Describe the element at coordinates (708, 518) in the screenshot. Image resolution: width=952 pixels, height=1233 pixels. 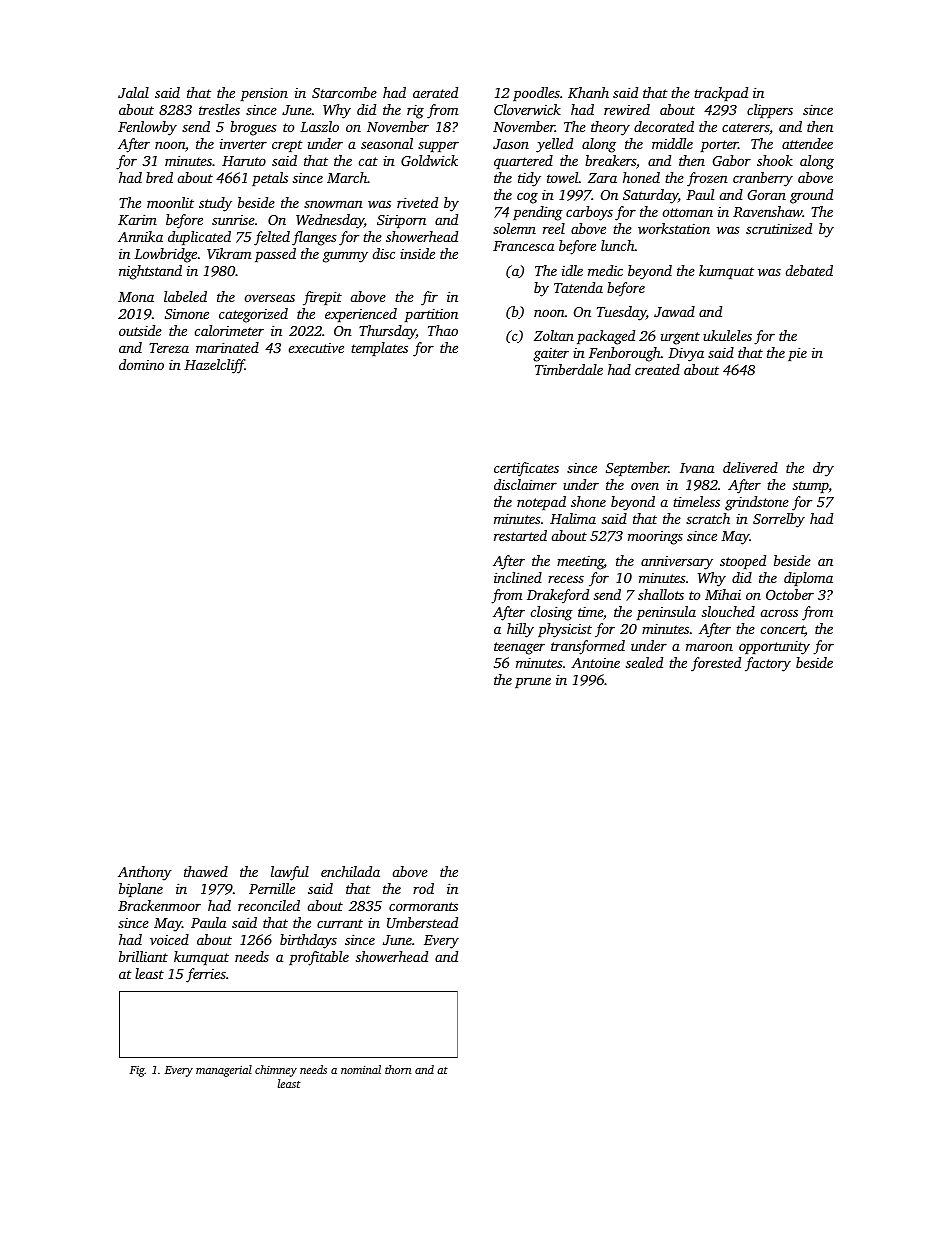
I see `scratch` at that location.
